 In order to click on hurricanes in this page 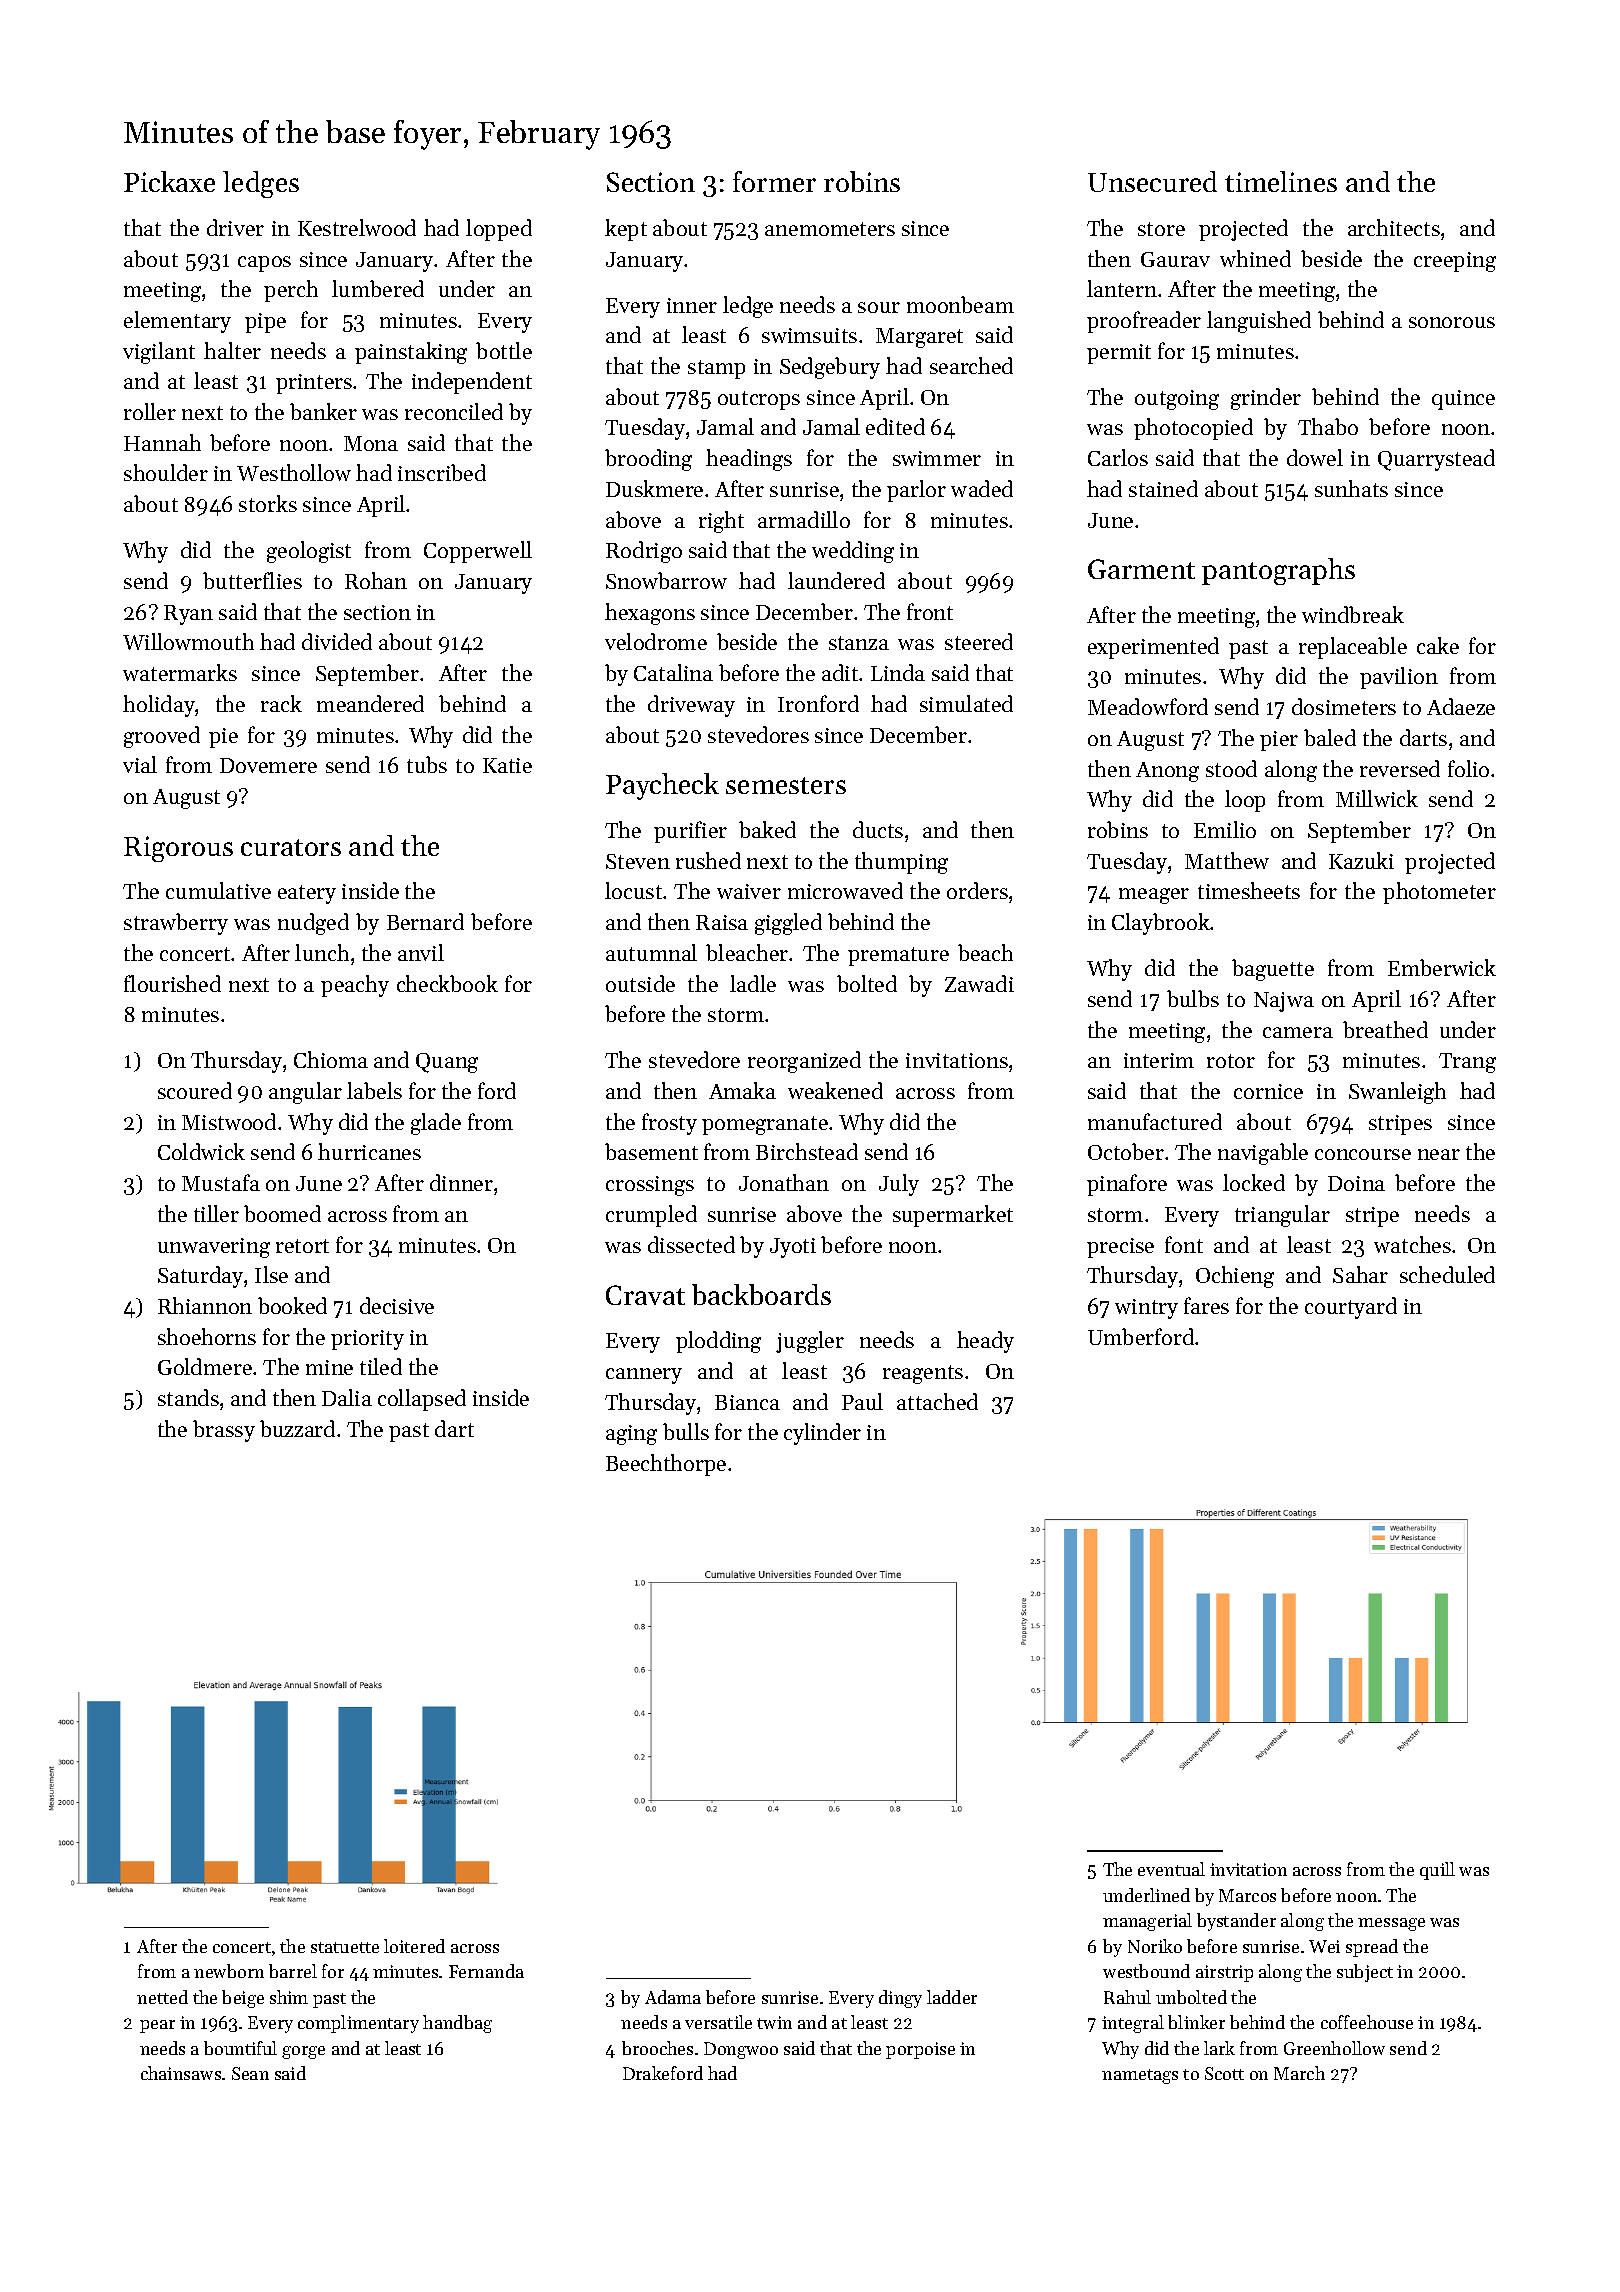, I will do `click(369, 1151)`.
